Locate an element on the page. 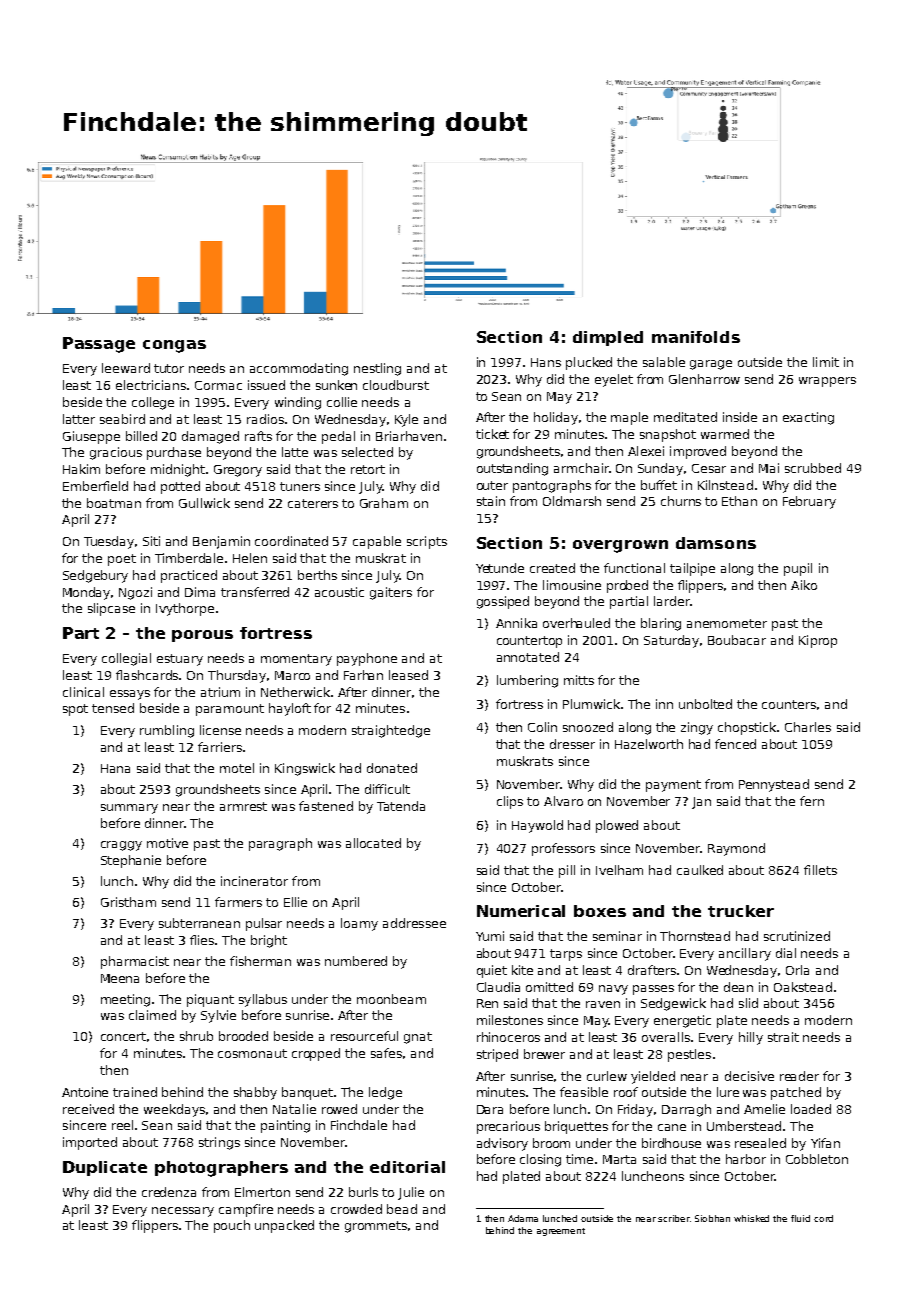  Colin is located at coordinates (542, 727).
